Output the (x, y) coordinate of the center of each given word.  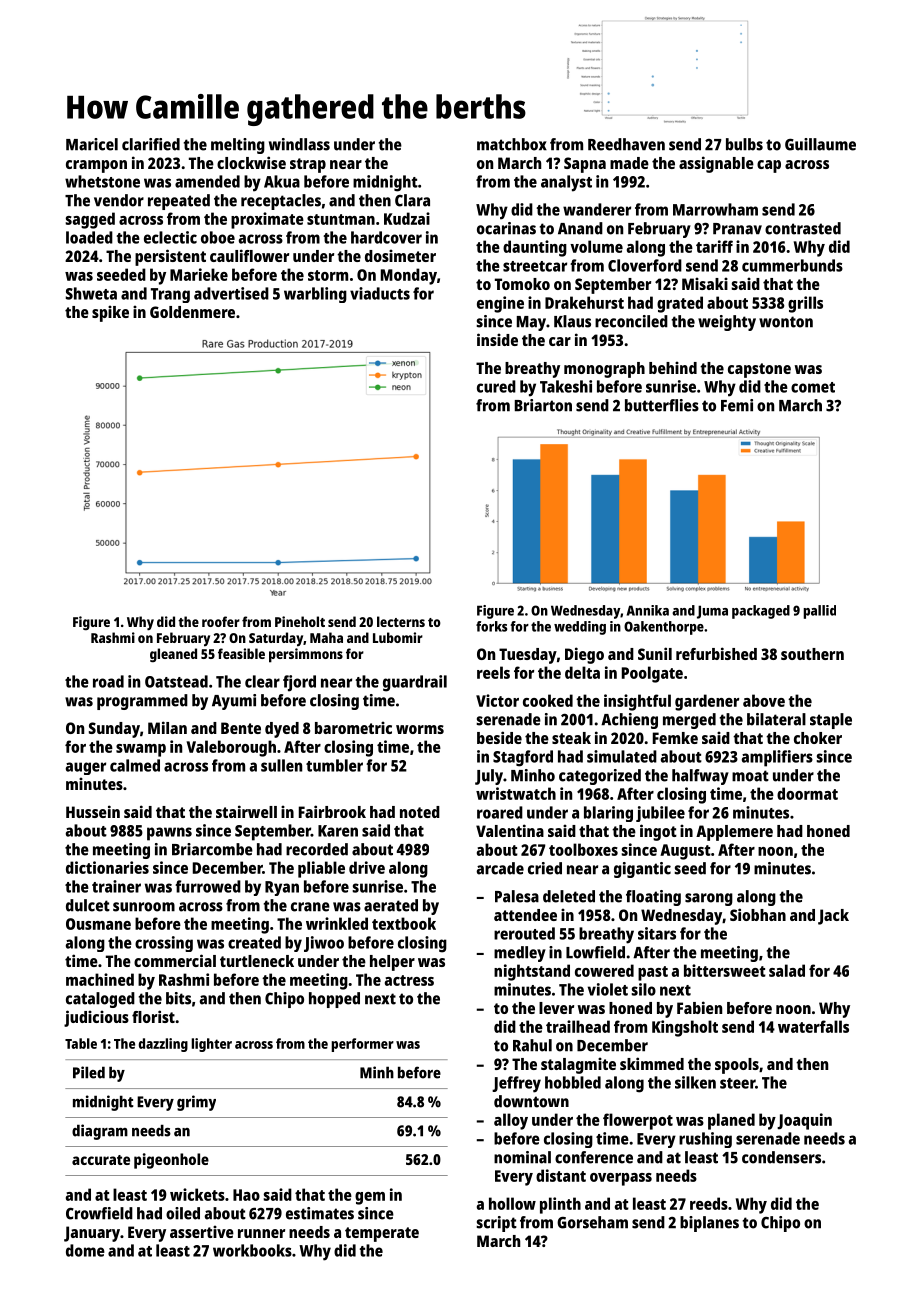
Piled (89, 1072)
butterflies (662, 405)
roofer (221, 621)
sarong (709, 899)
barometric (353, 727)
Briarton (543, 405)
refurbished (716, 653)
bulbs (744, 144)
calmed (135, 765)
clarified (151, 144)
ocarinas (506, 228)
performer (362, 1045)
